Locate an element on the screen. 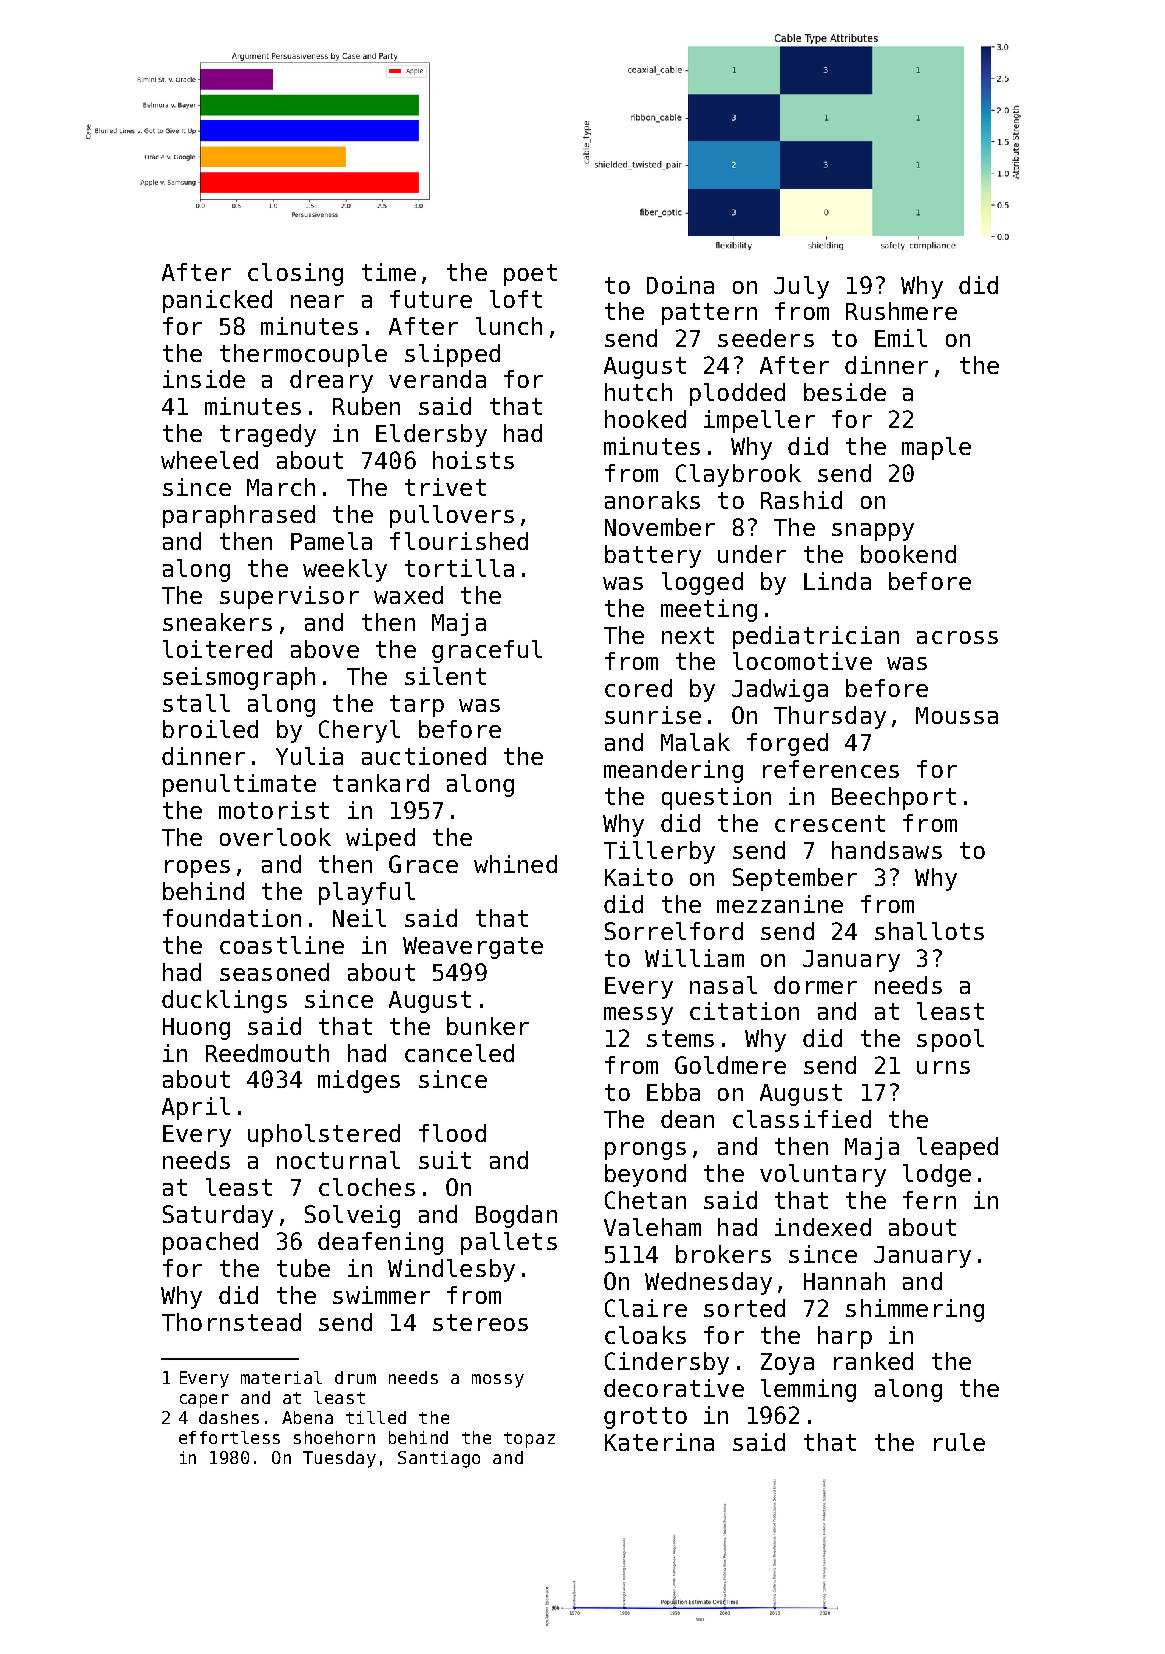 This screenshot has height=1654, width=1165. foundation is located at coordinates (232, 918).
